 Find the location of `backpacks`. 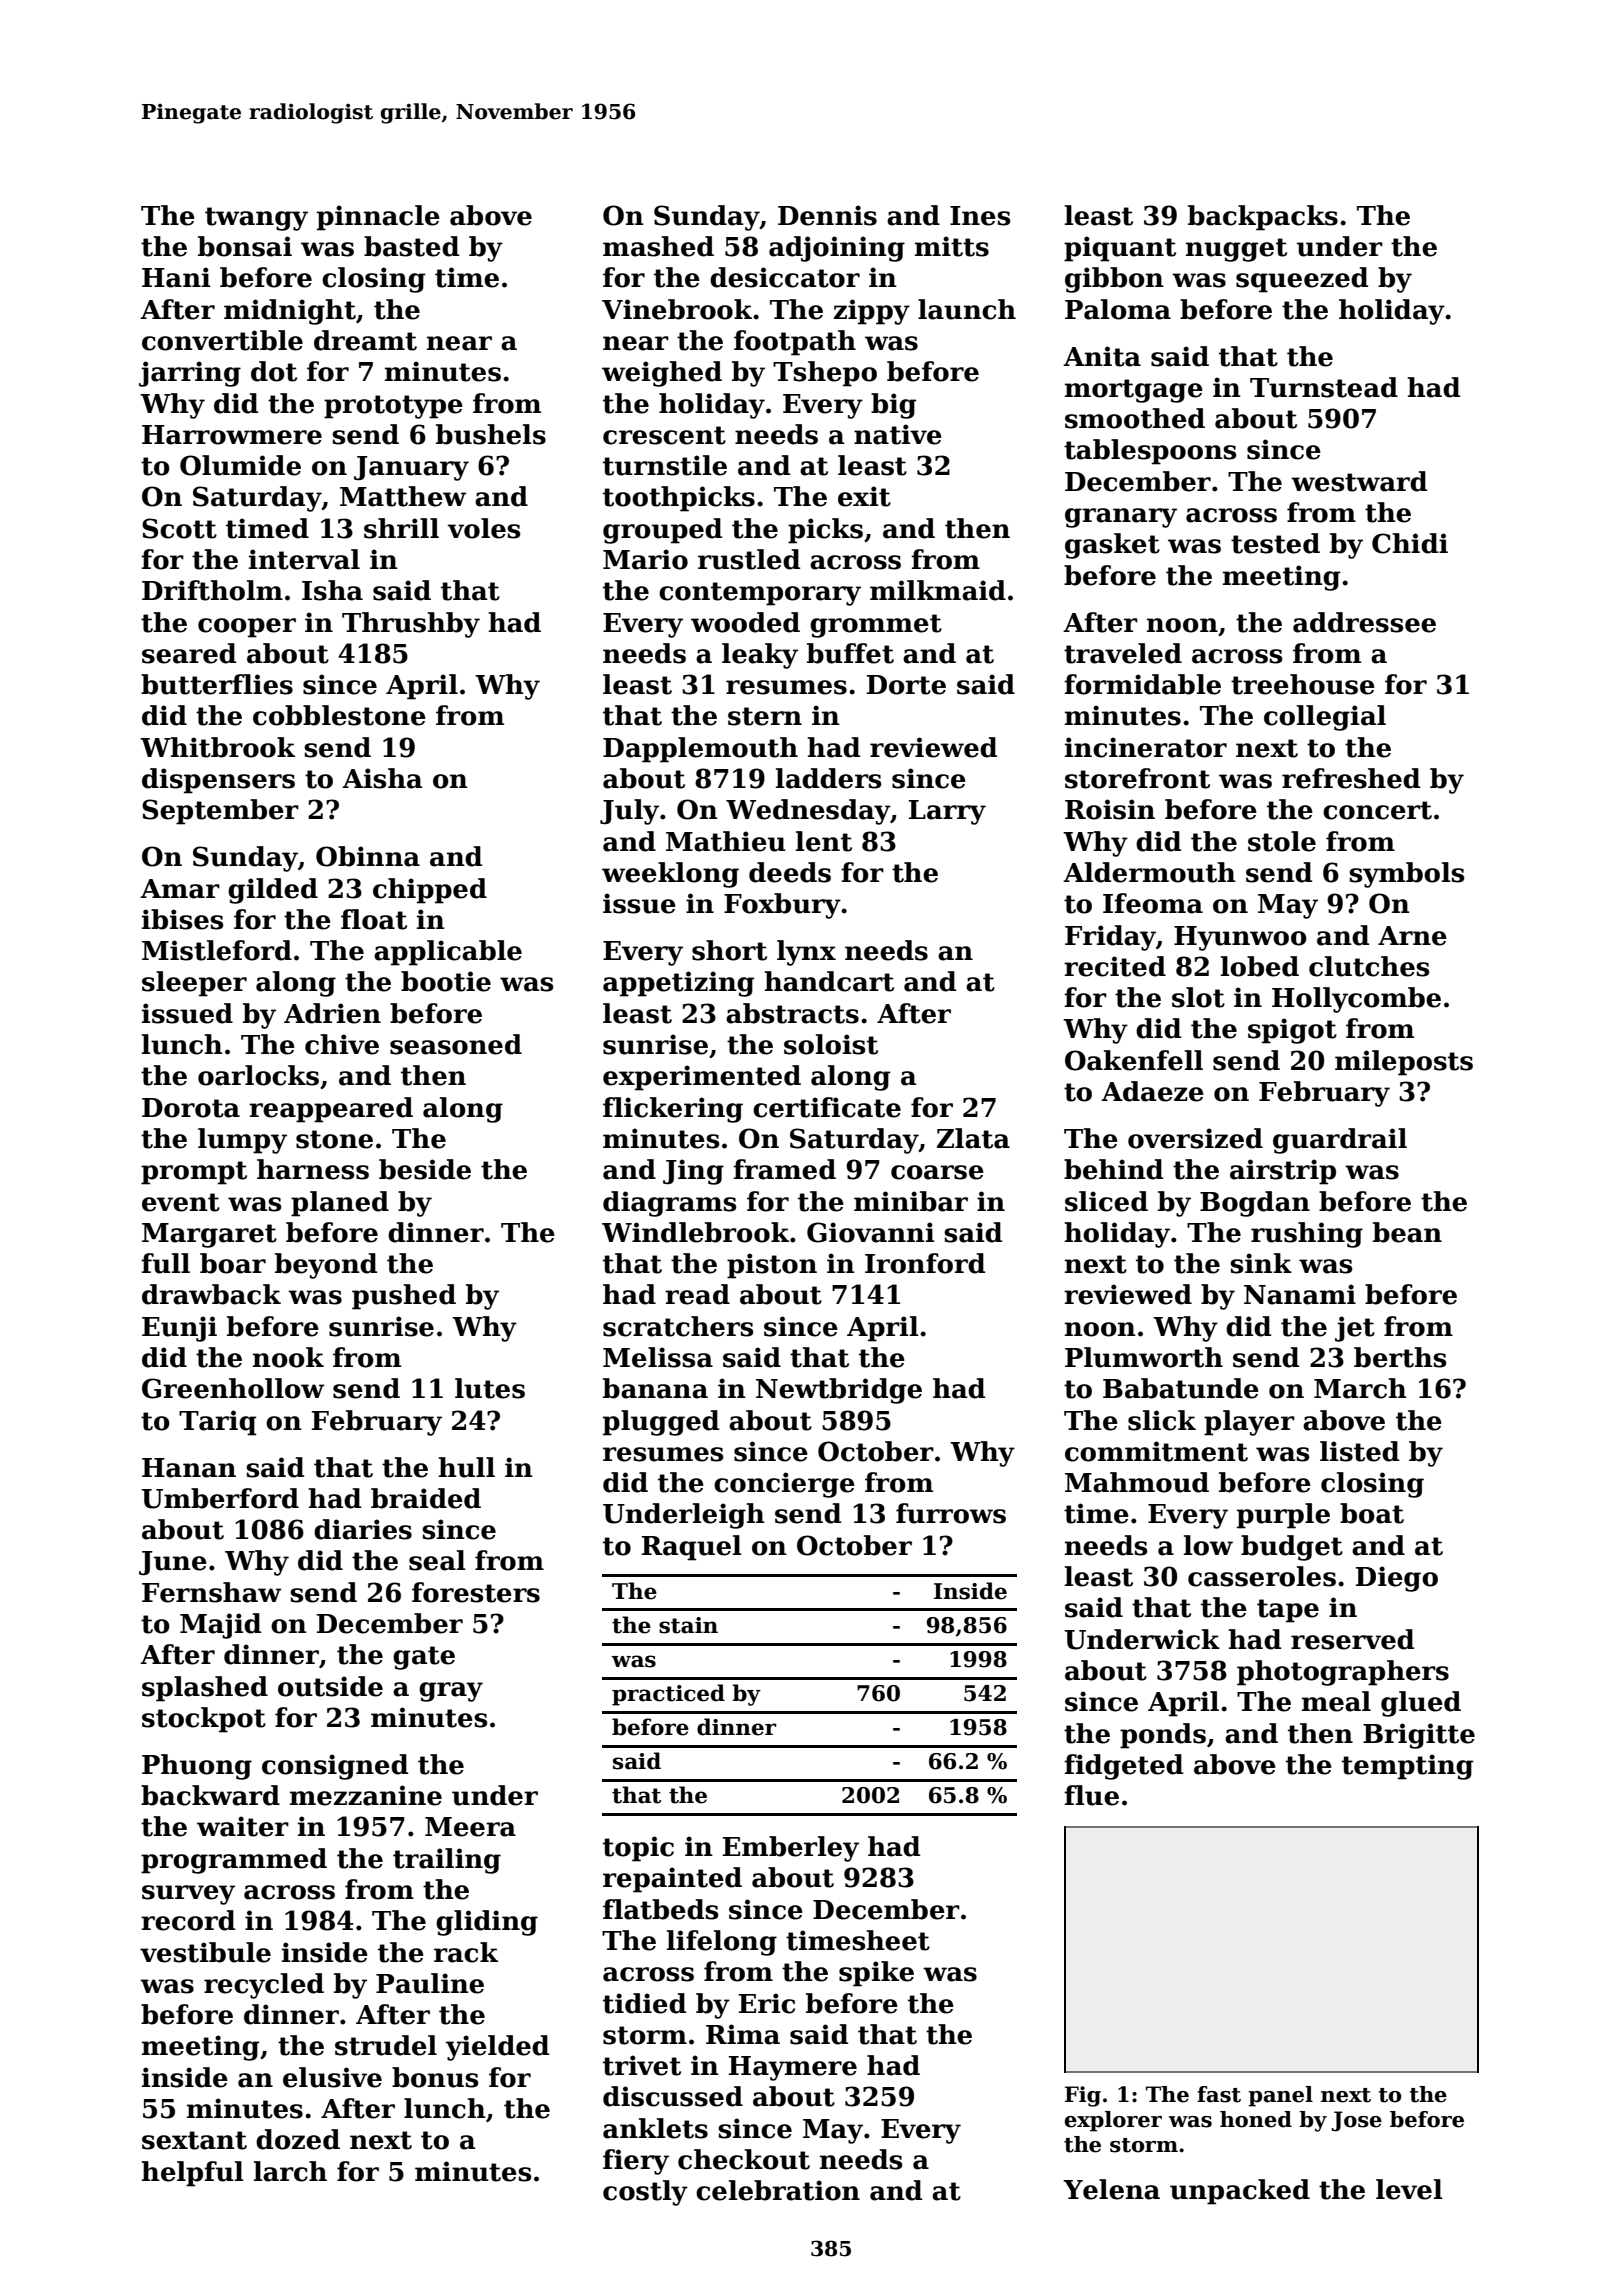

backpacks is located at coordinates (1263, 218).
